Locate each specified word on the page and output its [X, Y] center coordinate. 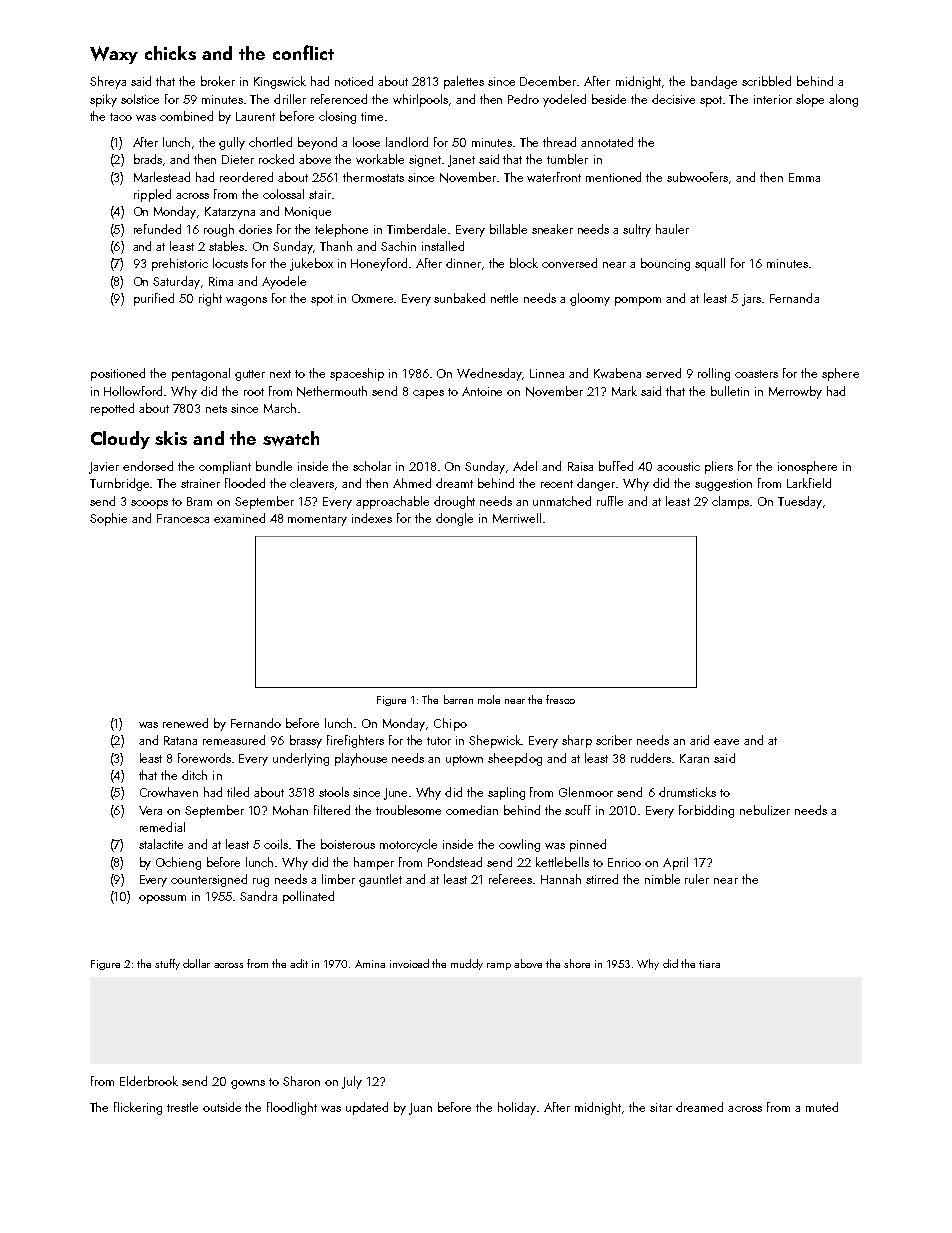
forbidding [706, 811]
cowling [519, 845]
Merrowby [795, 392]
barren [458, 699]
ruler [697, 879]
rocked [276, 159]
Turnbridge [120, 484]
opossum [162, 899]
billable [508, 229]
